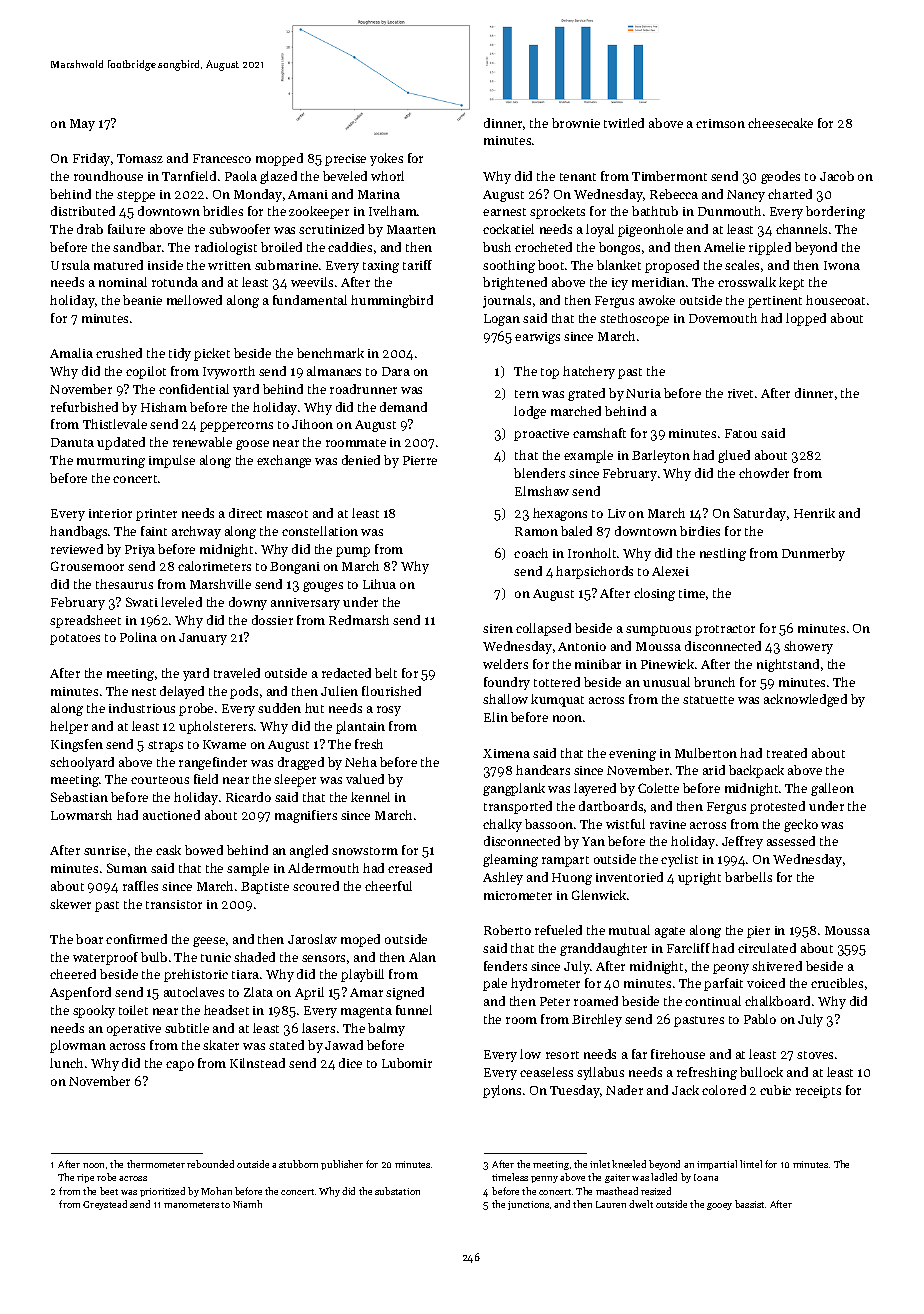  What do you see at coordinates (813, 554) in the page?
I see `Dunmerby` at bounding box center [813, 554].
